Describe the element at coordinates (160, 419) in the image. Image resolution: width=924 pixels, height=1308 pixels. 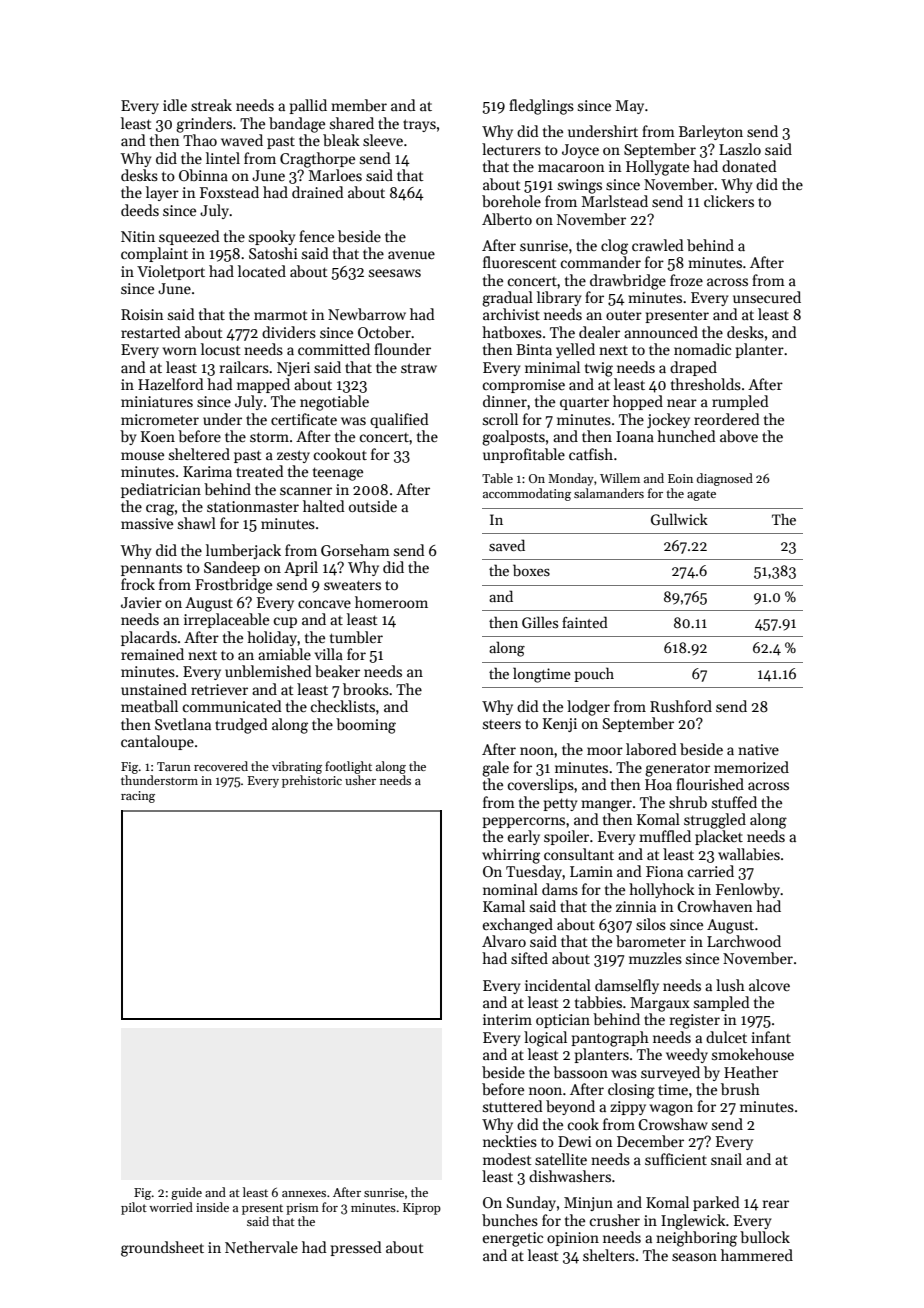
I see `micrometer` at that location.
